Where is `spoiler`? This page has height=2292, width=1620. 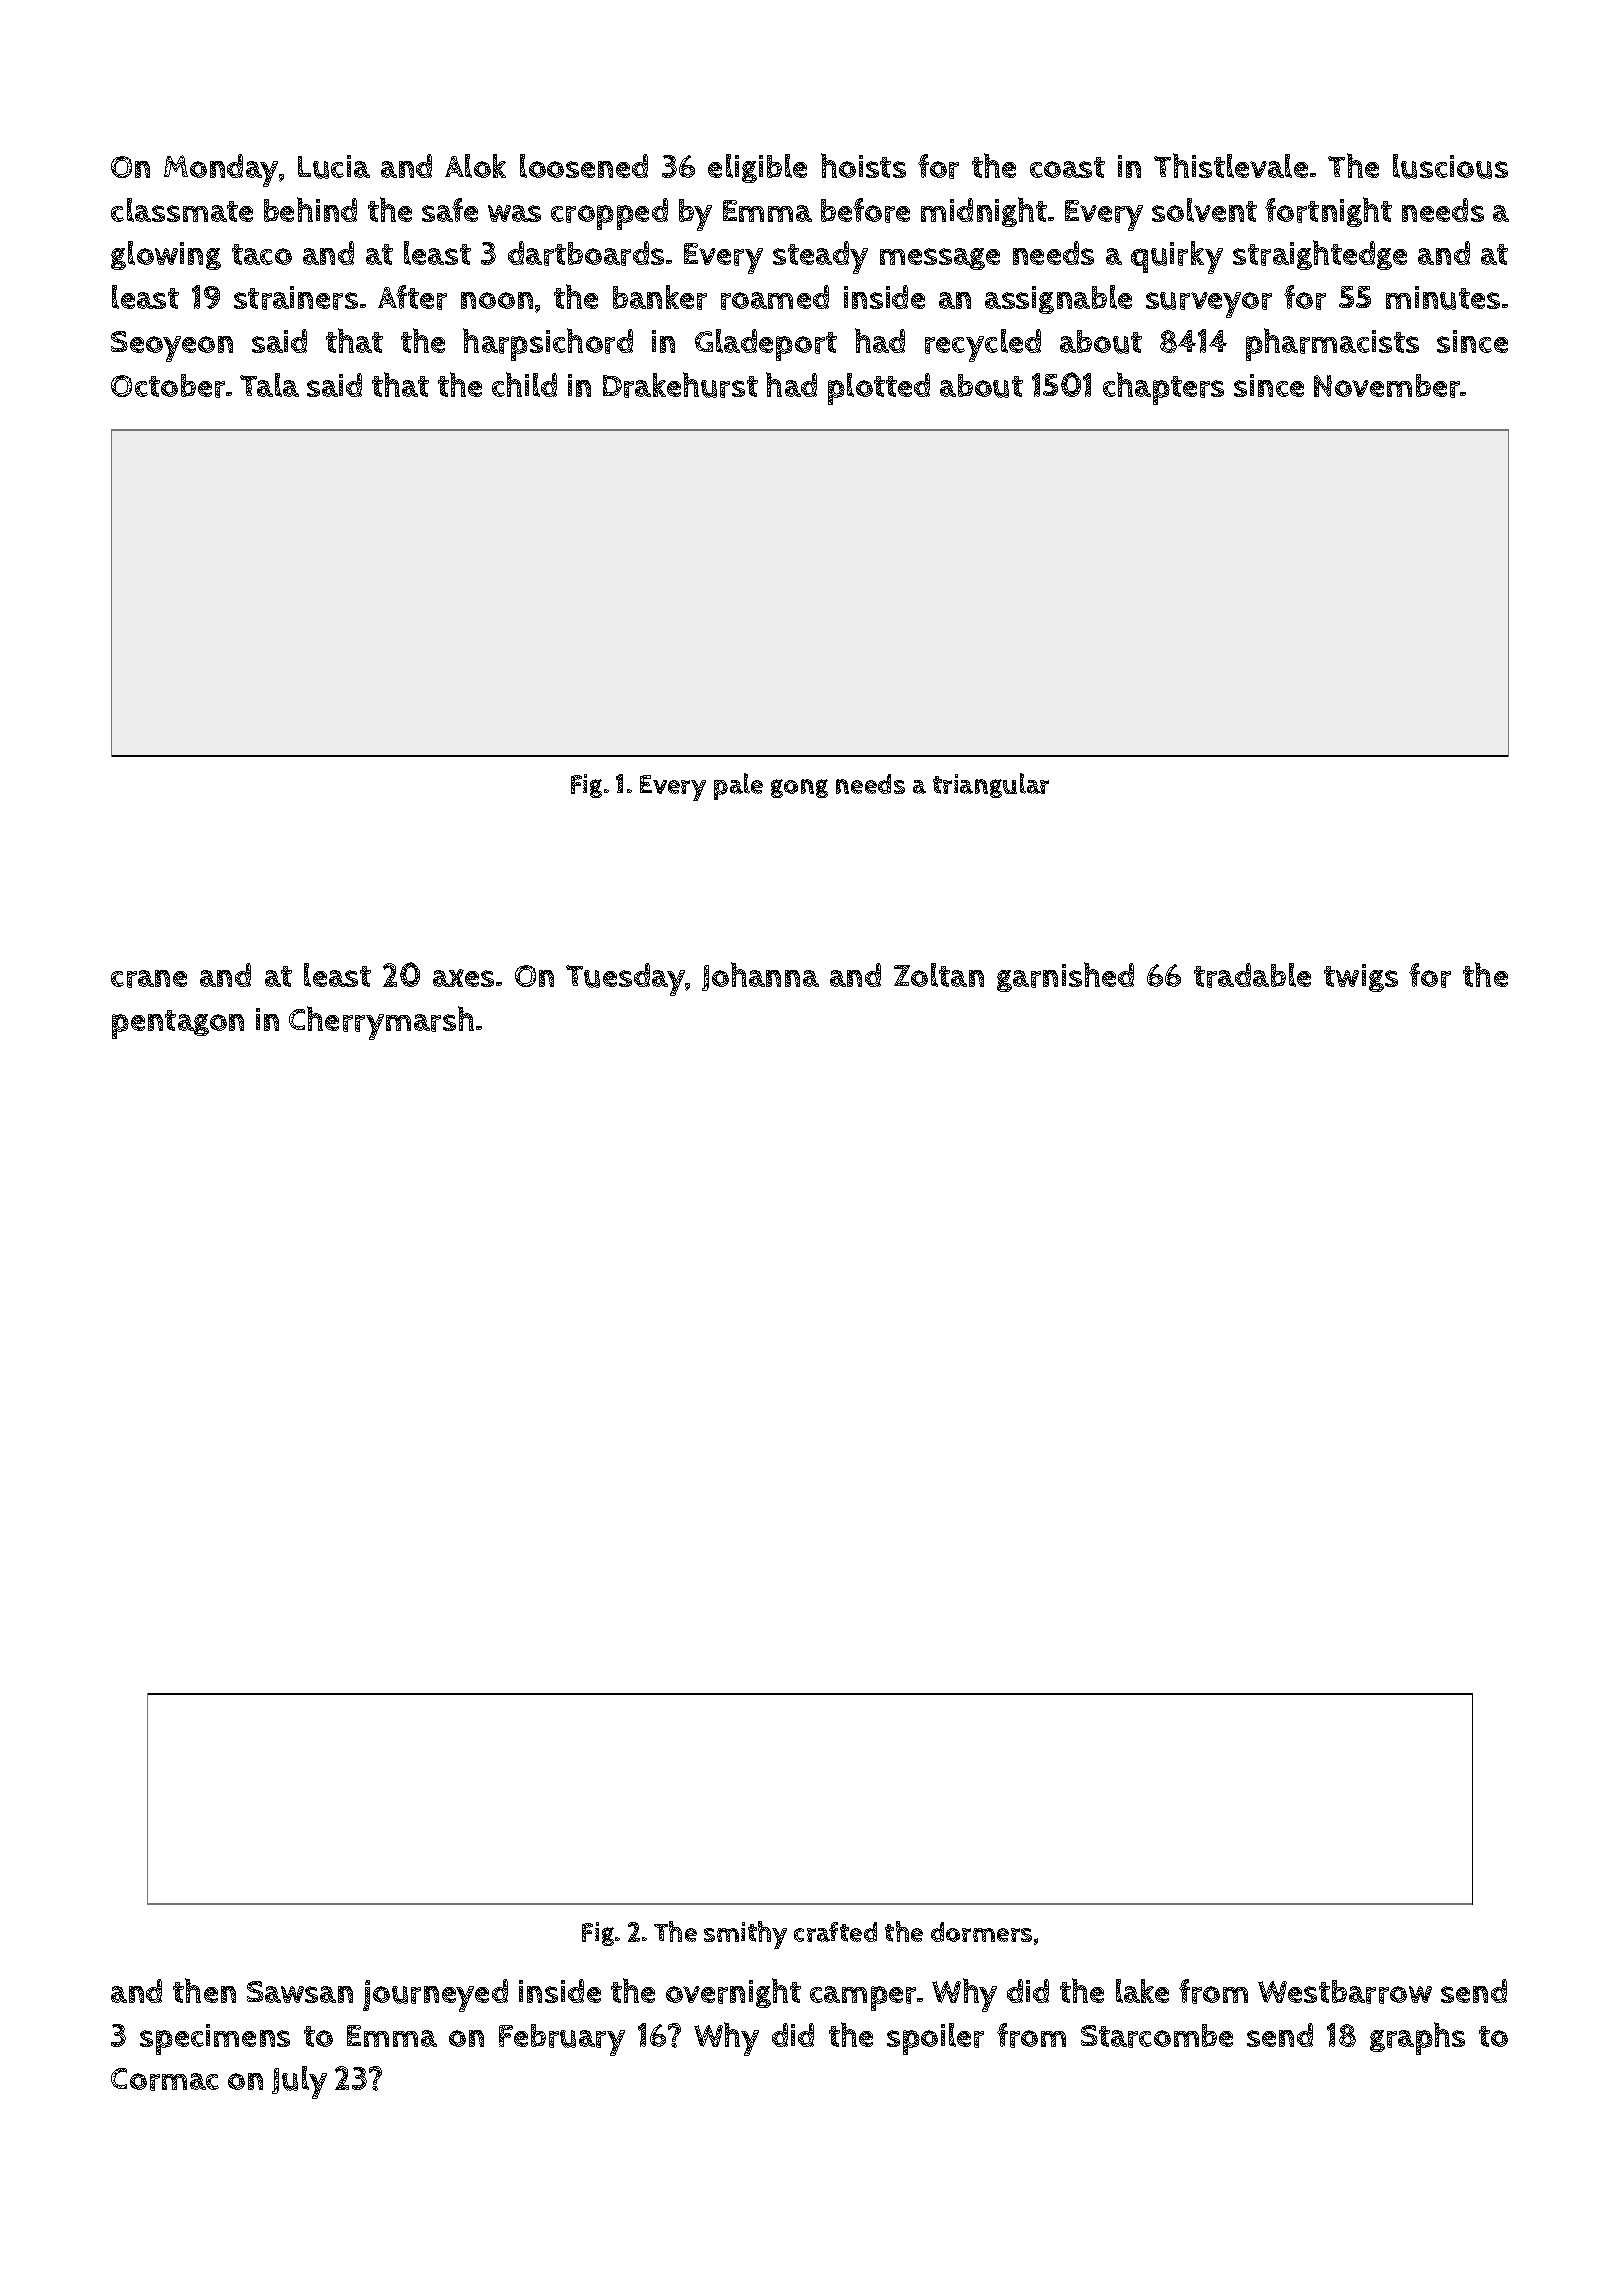
spoiler is located at coordinates (935, 2039).
